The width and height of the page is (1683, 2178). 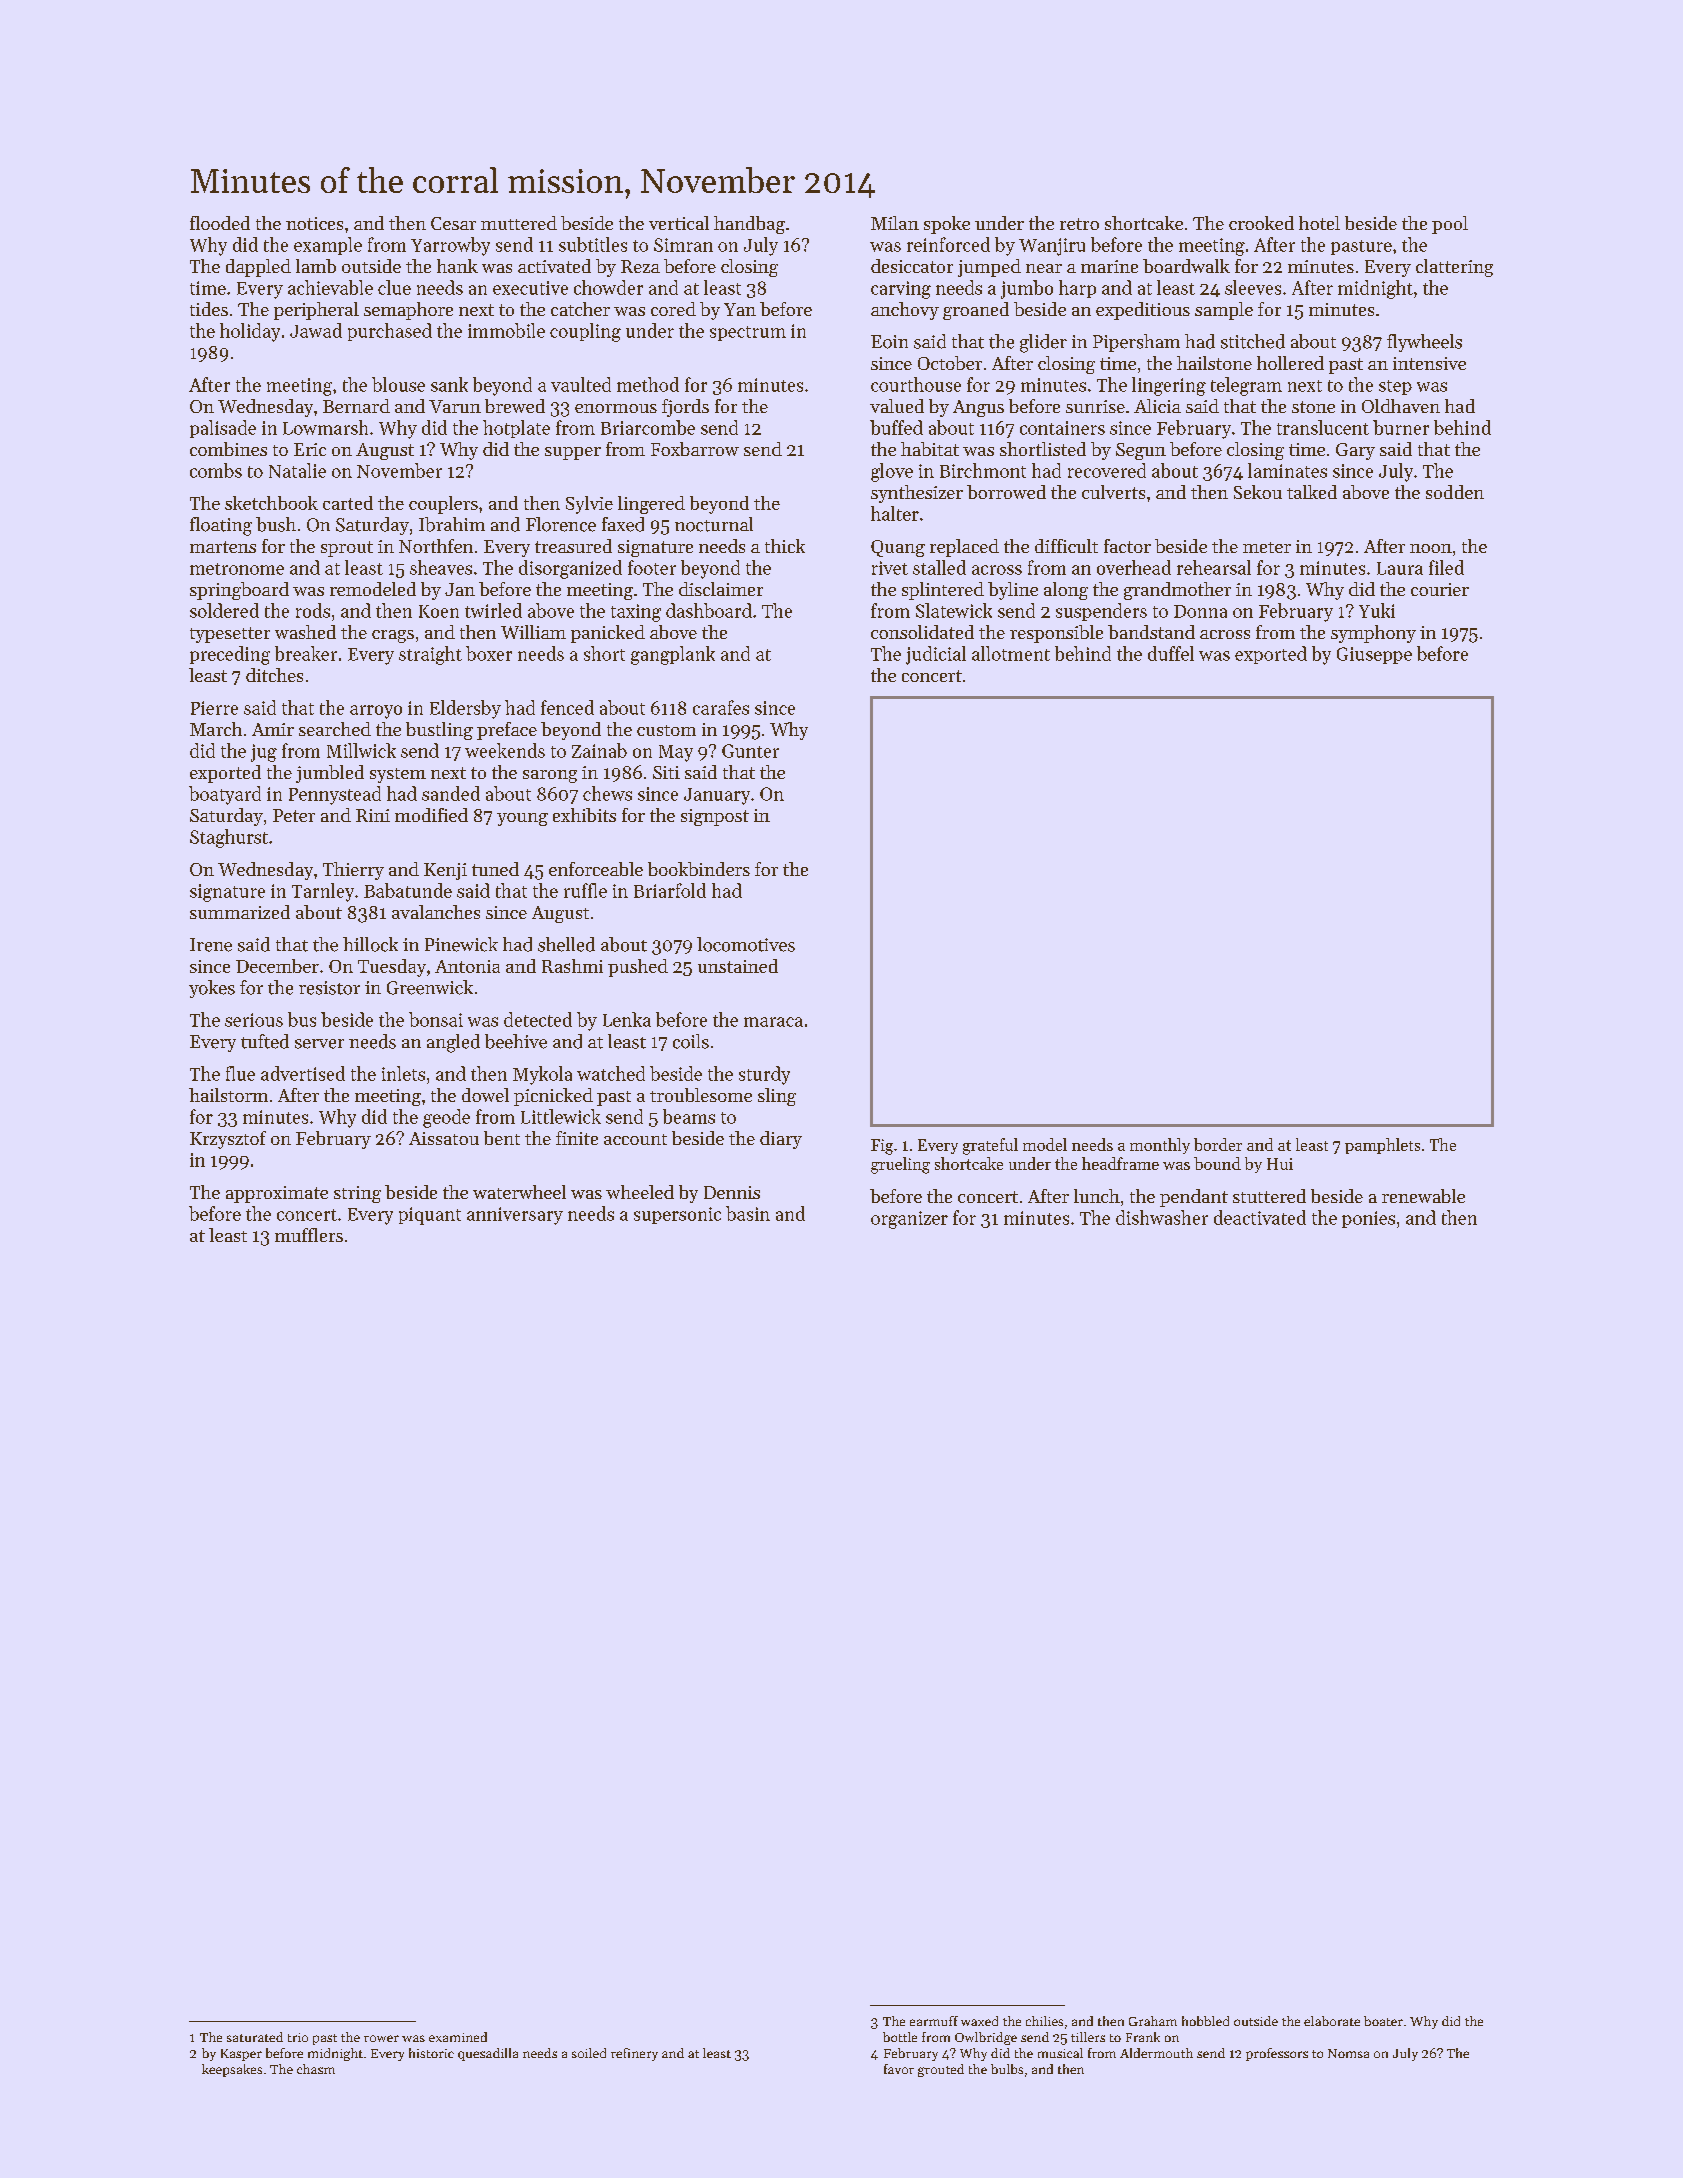 What do you see at coordinates (314, 223) in the page?
I see `notices` at bounding box center [314, 223].
